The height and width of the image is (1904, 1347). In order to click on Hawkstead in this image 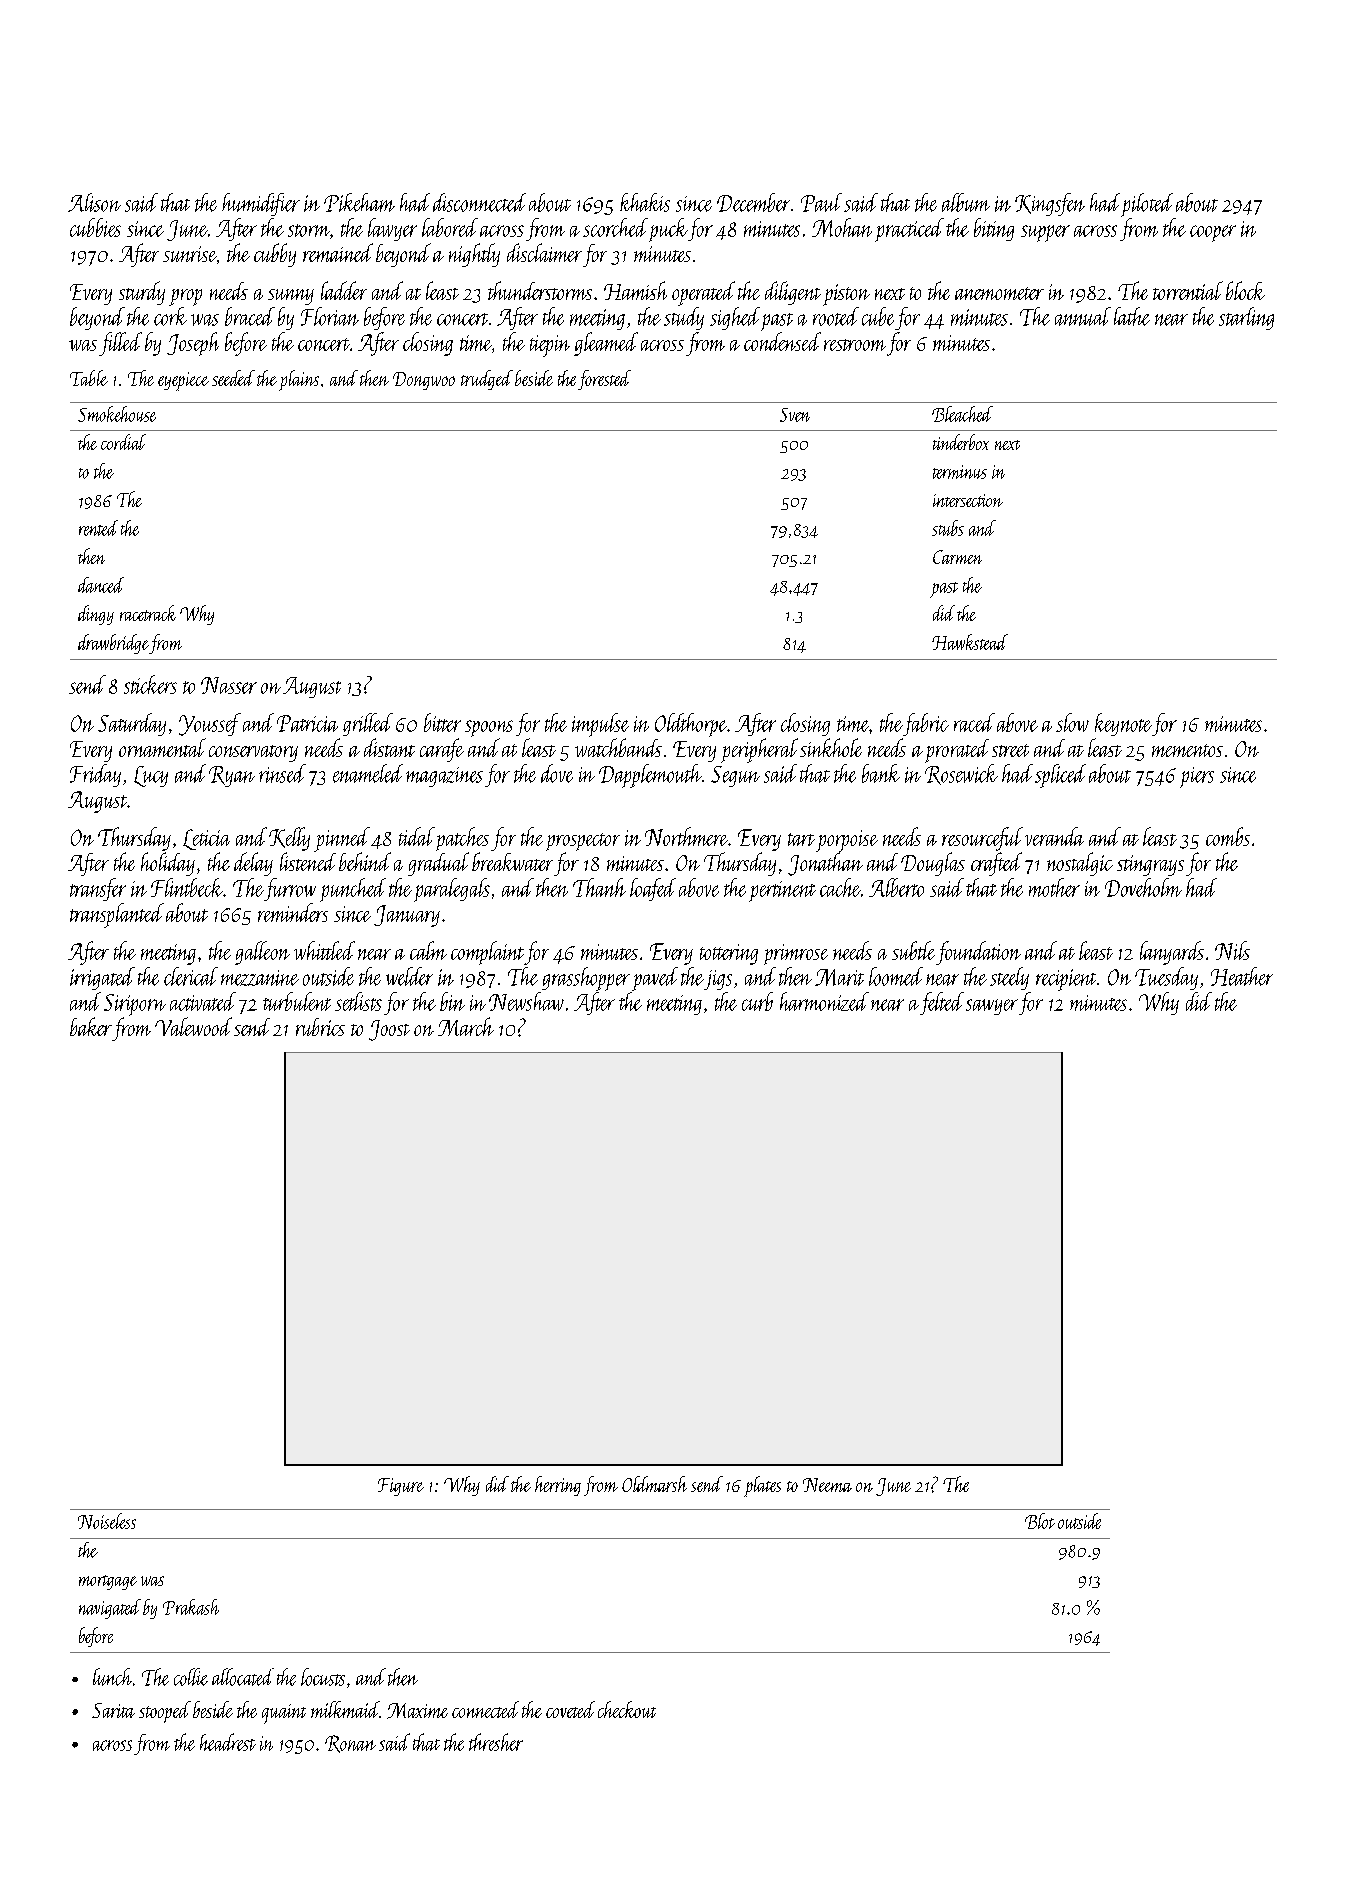, I will do `click(970, 642)`.
